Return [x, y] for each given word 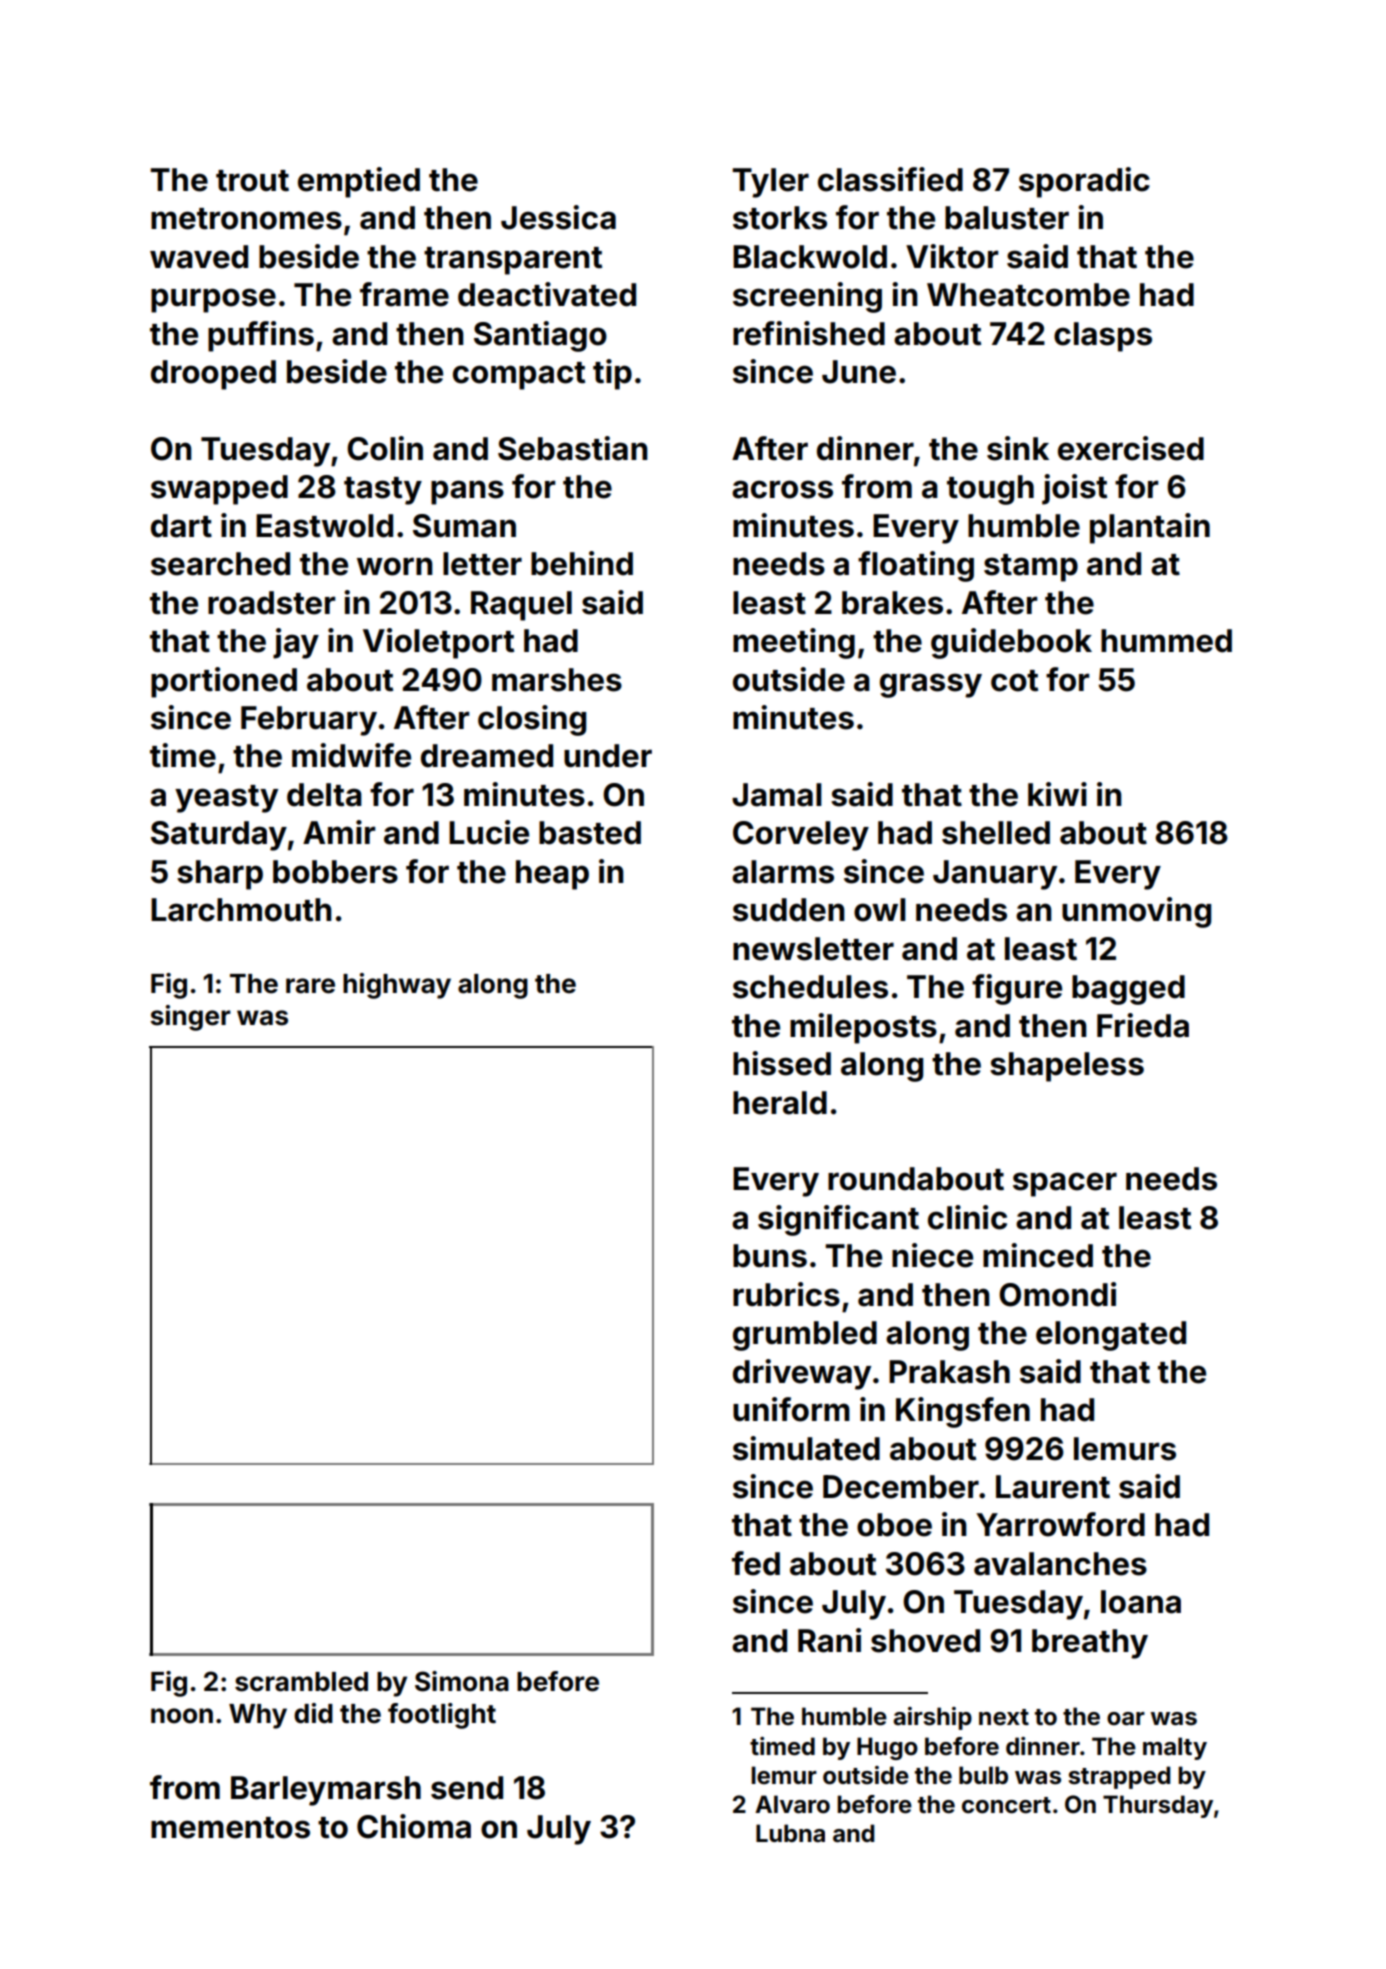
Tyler [770, 183]
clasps [1103, 337]
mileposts [863, 1028]
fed [756, 1563]
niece [932, 1255]
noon [182, 1716]
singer [190, 1018]
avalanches [1060, 1564]
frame [404, 294]
